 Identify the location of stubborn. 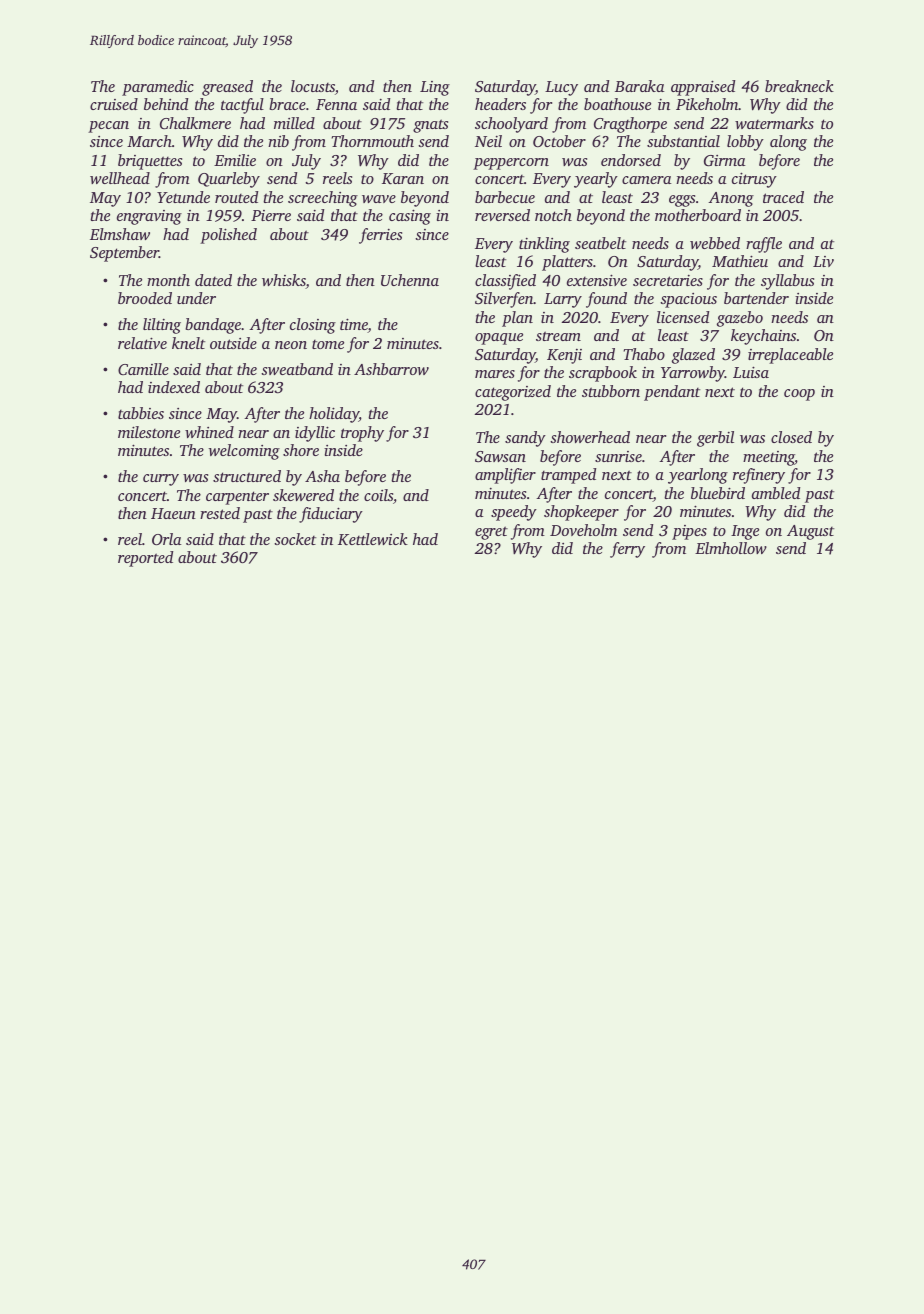
(611, 391).
